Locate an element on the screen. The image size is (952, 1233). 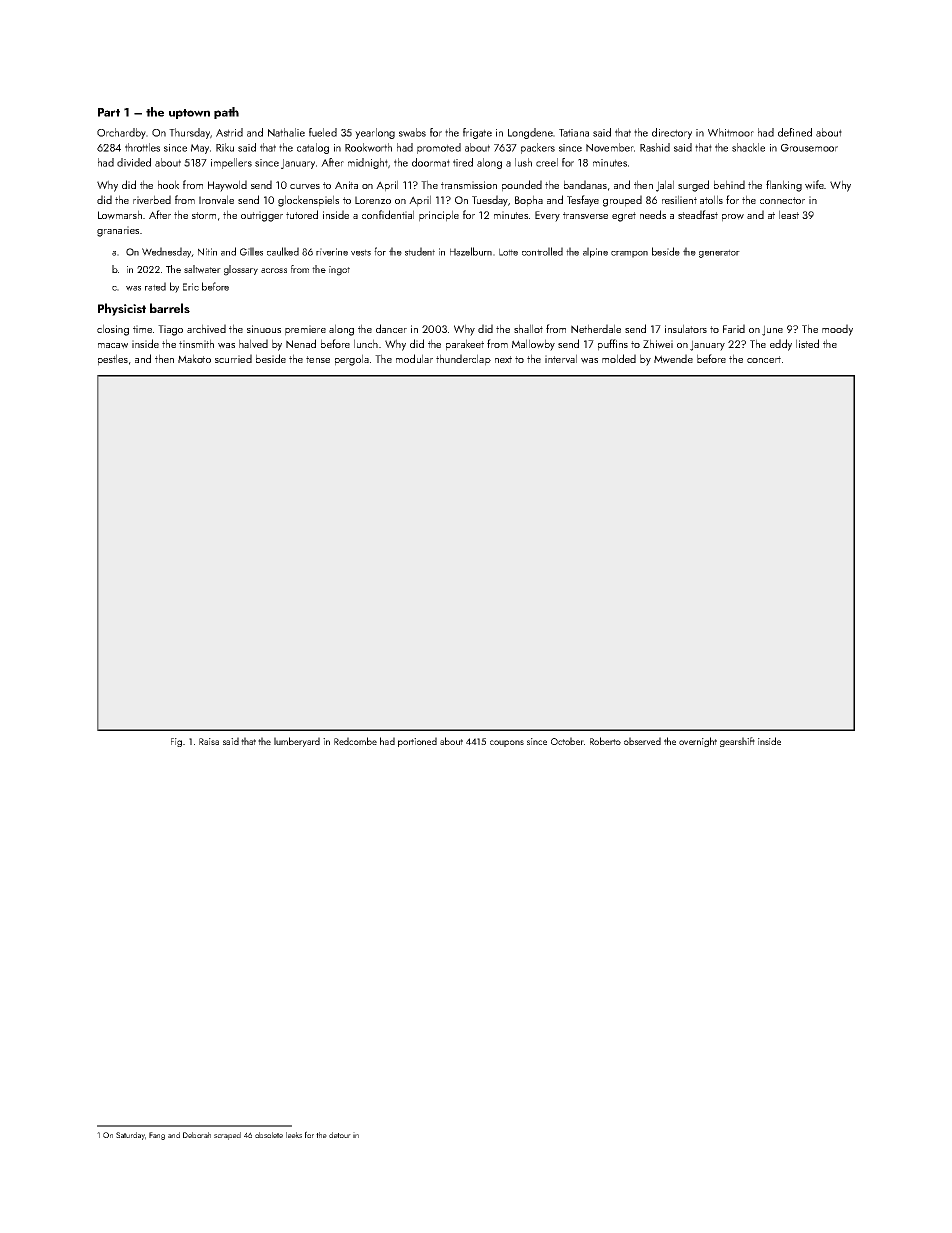
portioned is located at coordinates (417, 742).
